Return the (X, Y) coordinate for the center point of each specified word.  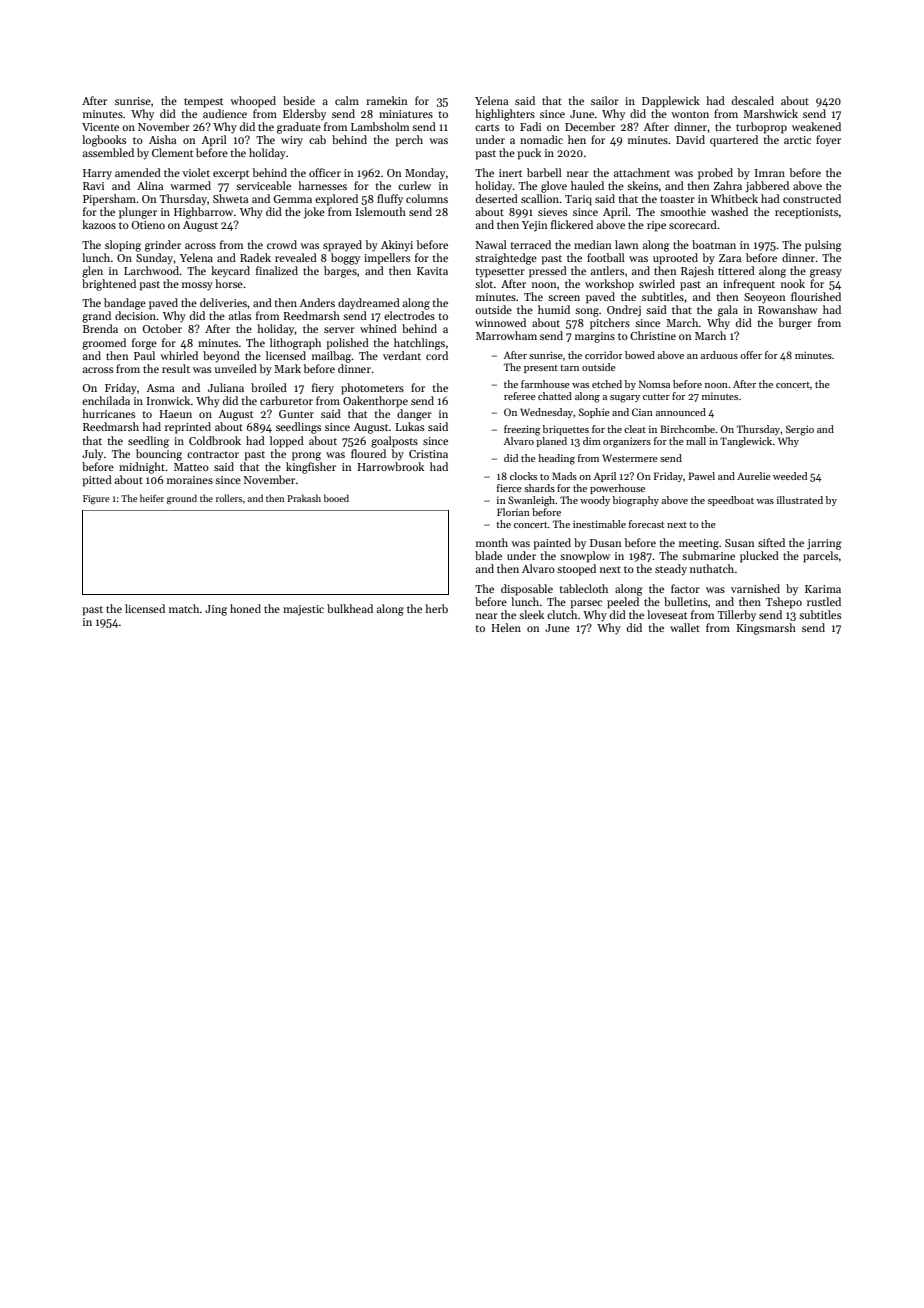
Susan (740, 543)
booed (336, 498)
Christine (653, 335)
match (184, 608)
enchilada (106, 400)
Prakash (304, 498)
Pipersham (109, 200)
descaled (753, 100)
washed (729, 211)
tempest (203, 103)
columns (427, 198)
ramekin (387, 100)
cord (437, 355)
